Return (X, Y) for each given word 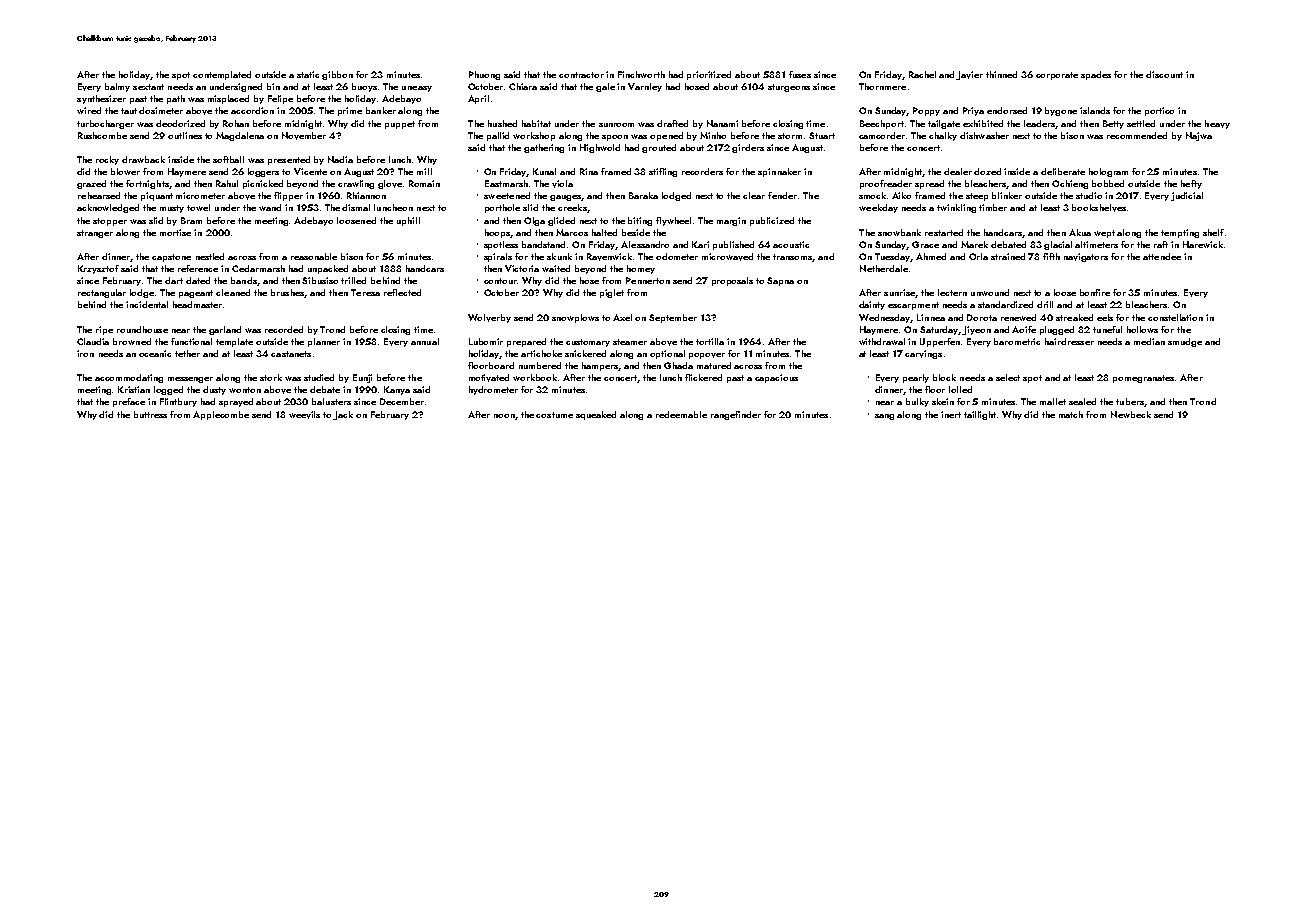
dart (174, 280)
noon (504, 416)
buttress (150, 414)
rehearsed (99, 195)
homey (641, 269)
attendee (1162, 256)
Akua (1080, 232)
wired (89, 110)
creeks (572, 207)
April (478, 99)
